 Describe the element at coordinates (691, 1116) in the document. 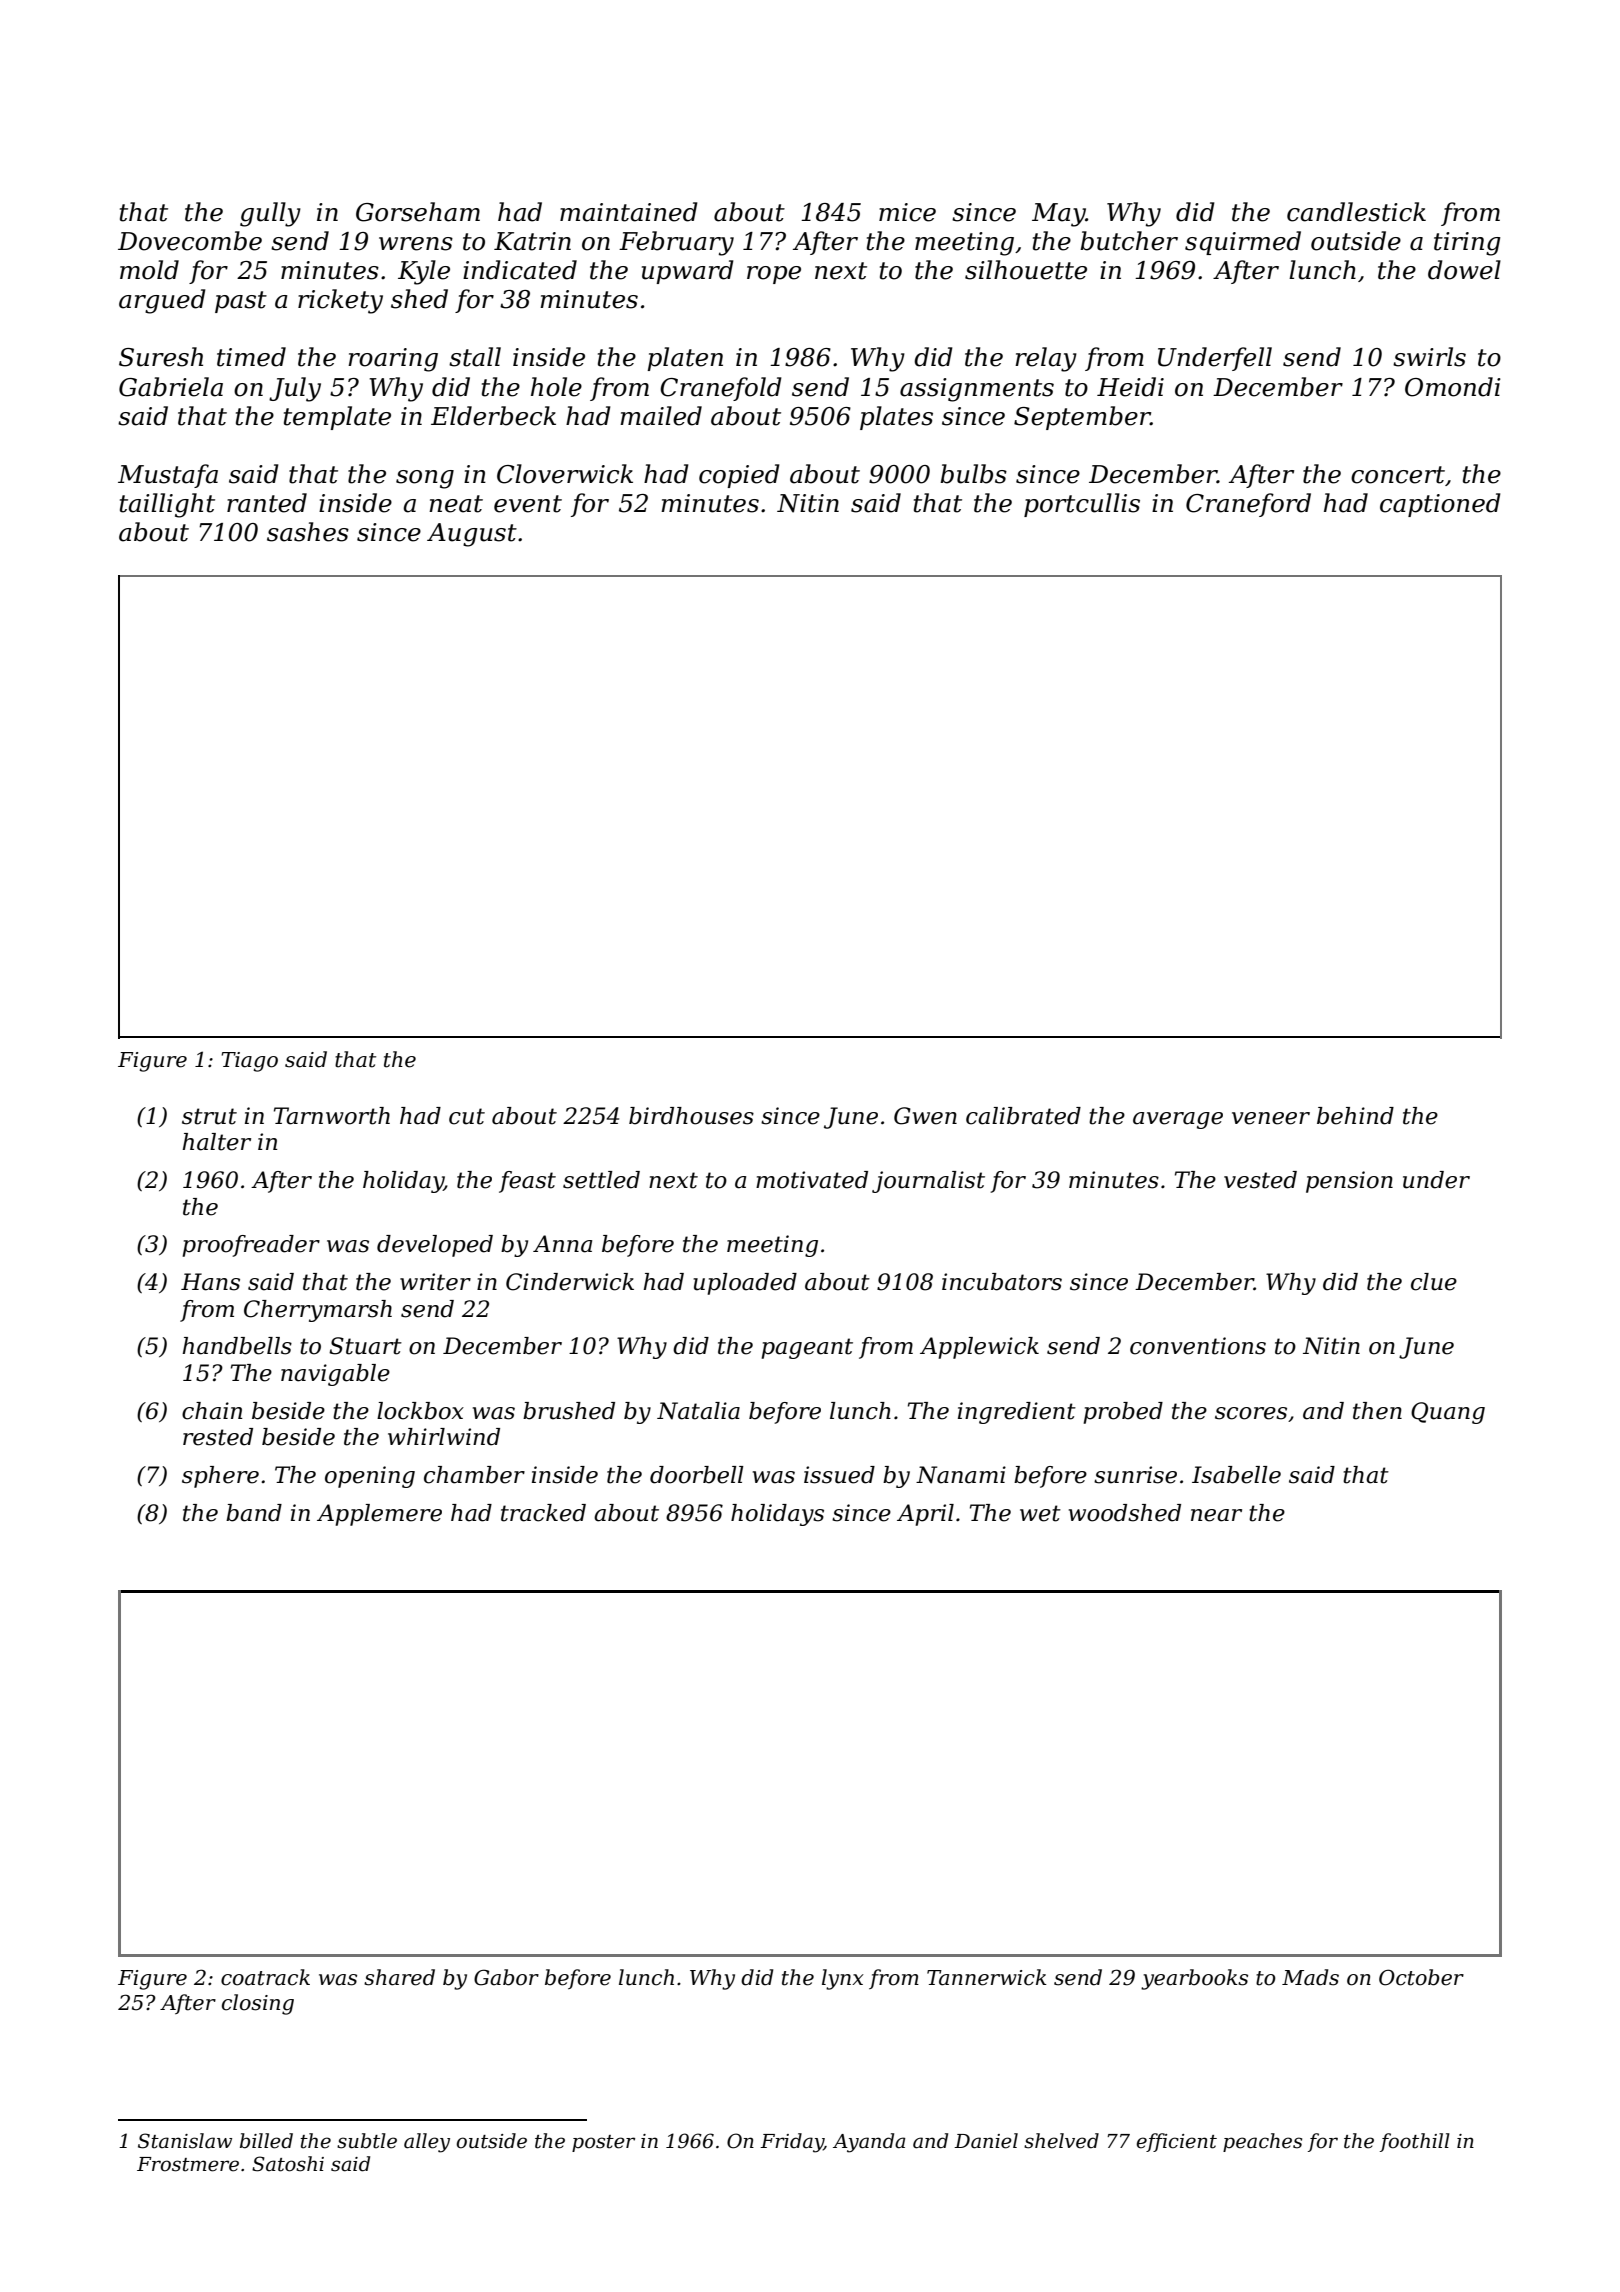

I see `birdhouses` at that location.
